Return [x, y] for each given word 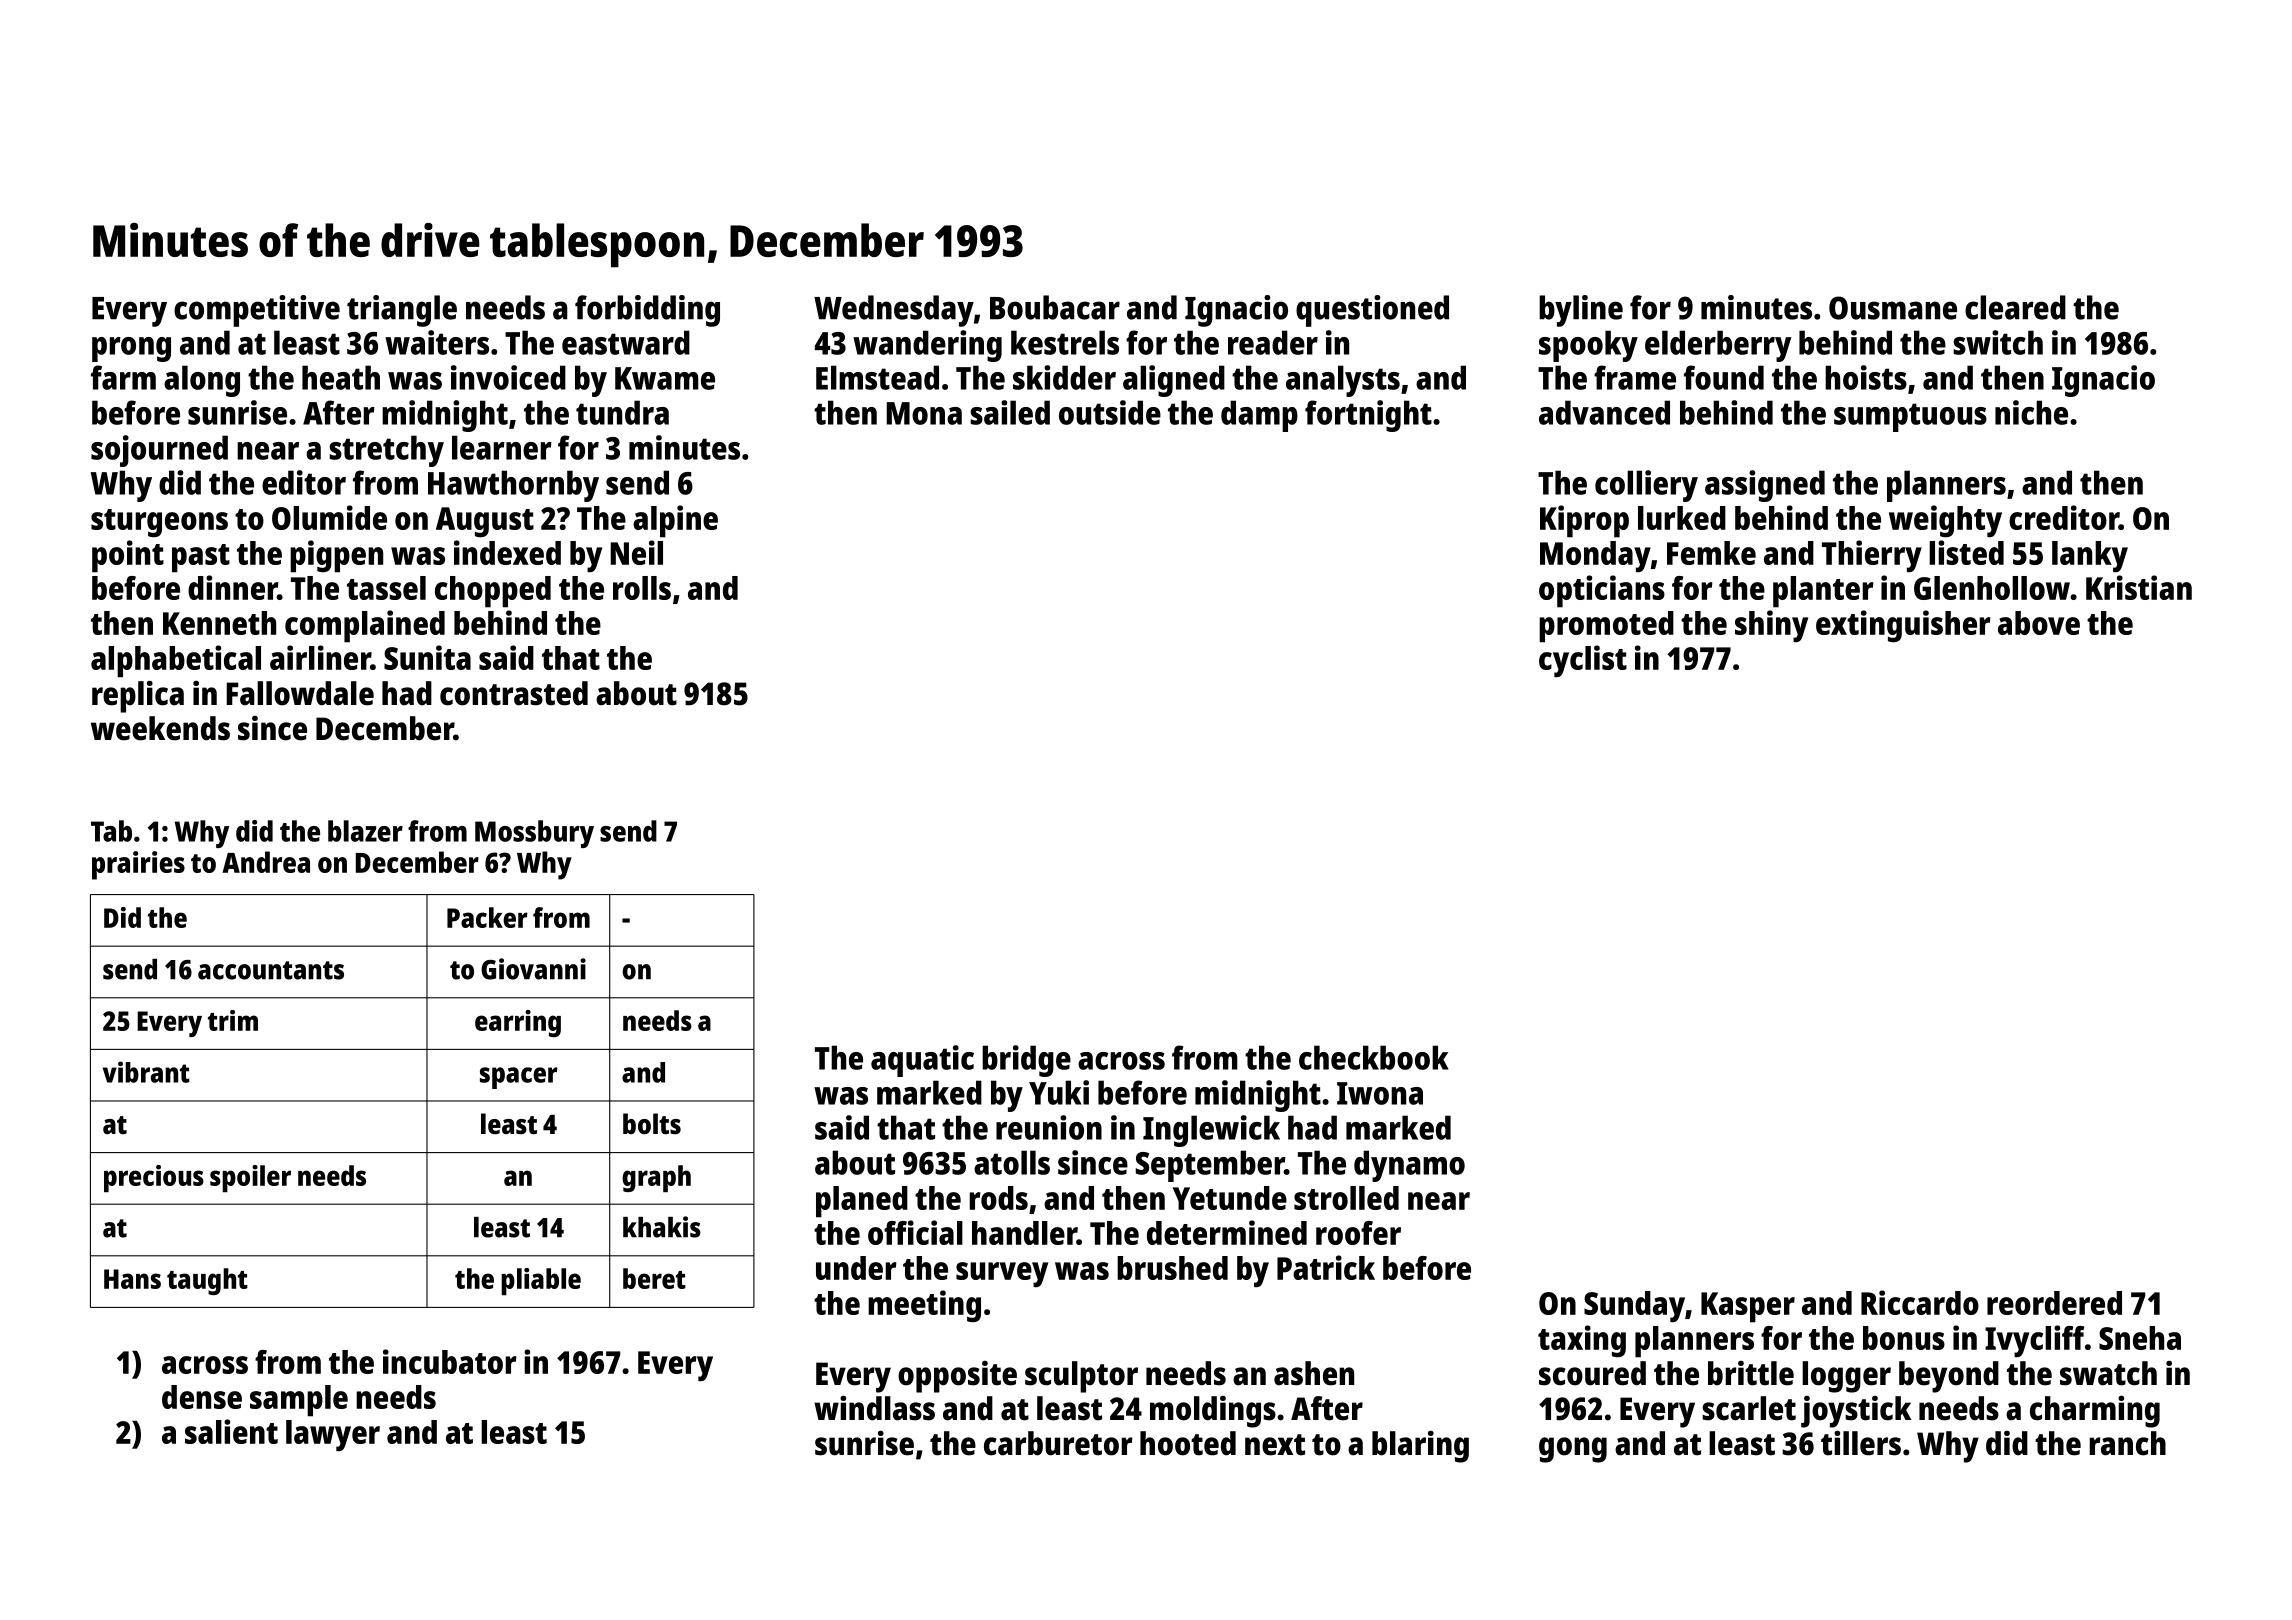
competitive [257, 311]
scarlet [1749, 1408]
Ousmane [1893, 308]
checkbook [1374, 1057]
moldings [1213, 1412]
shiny [1771, 626]
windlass [874, 1408]
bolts [652, 1124]
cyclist [1583, 661]
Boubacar [1055, 307]
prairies [138, 865]
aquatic [922, 1061]
